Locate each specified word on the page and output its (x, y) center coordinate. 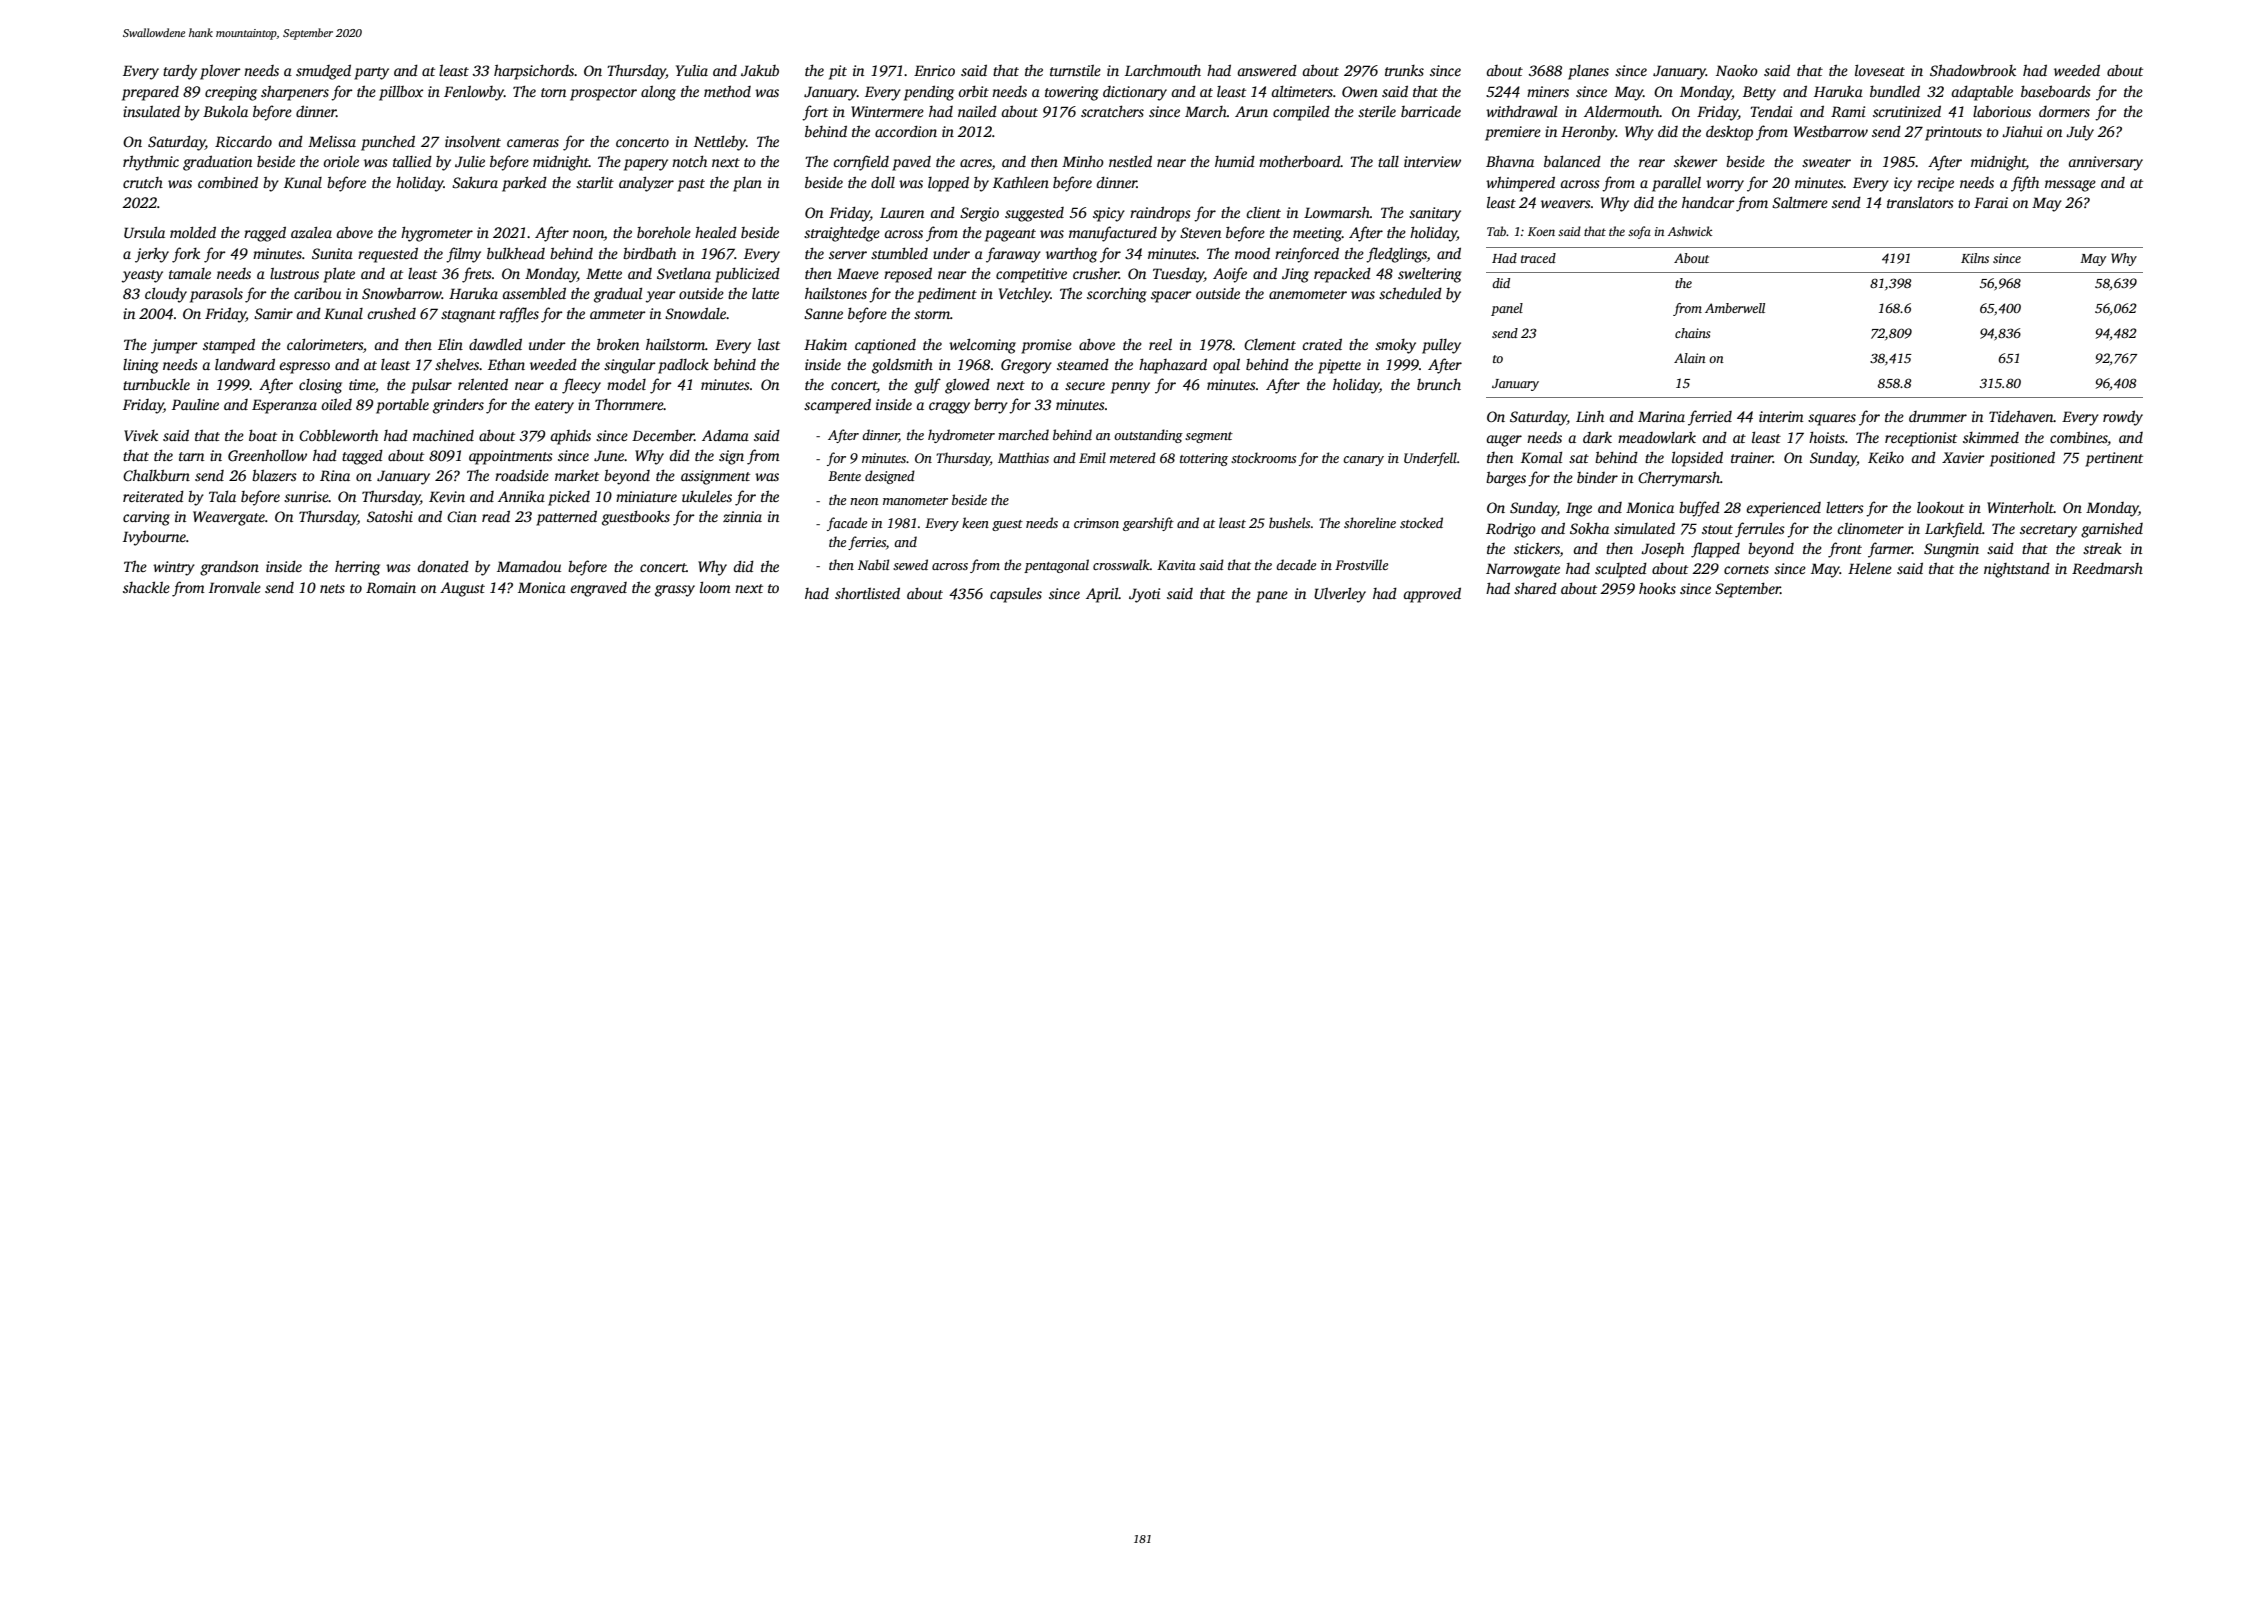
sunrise (306, 496)
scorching (1117, 295)
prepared (150, 93)
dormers (2064, 111)
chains (1693, 333)
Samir (273, 313)
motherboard (1300, 161)
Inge (1579, 509)
